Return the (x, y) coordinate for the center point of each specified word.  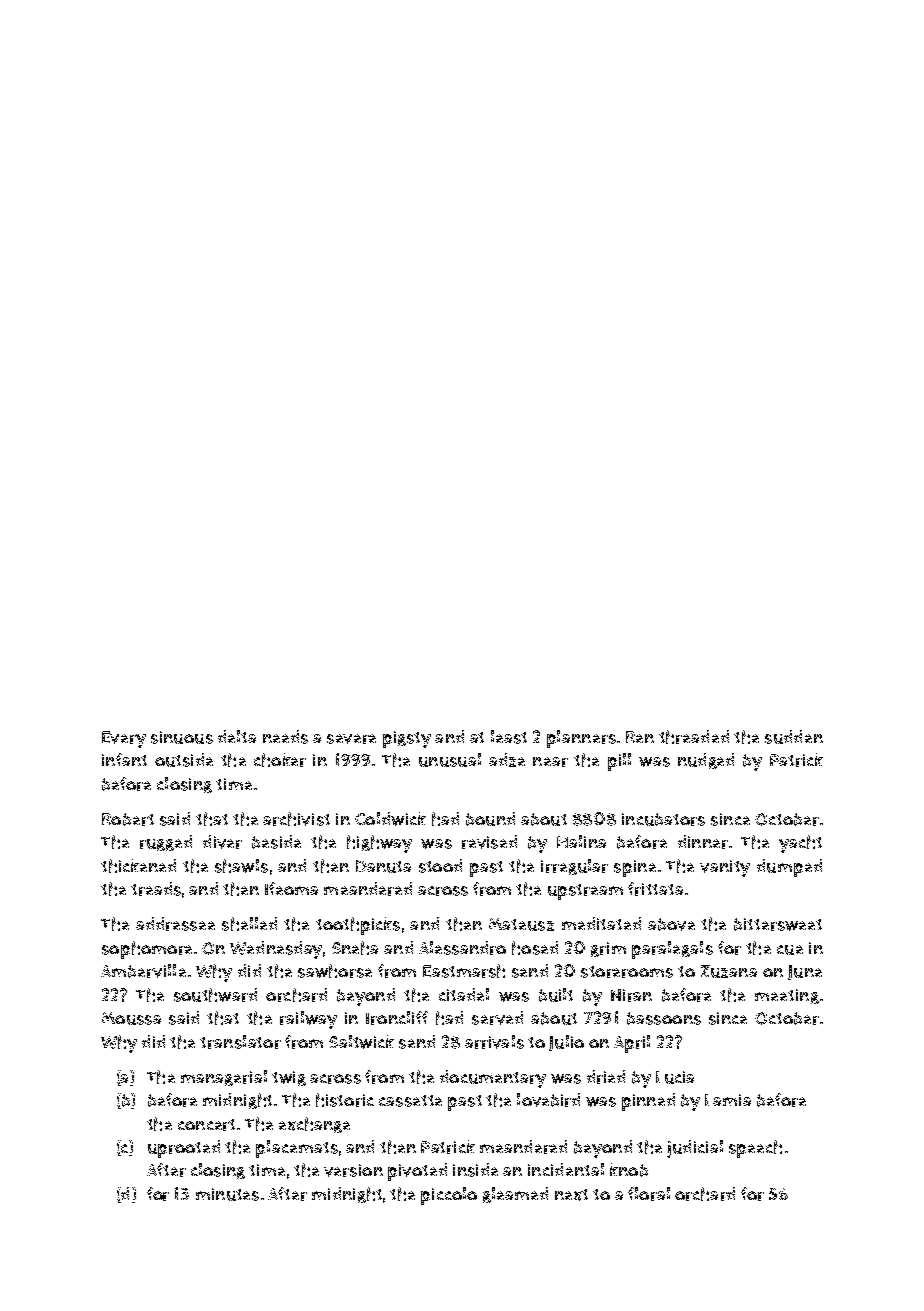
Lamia (728, 1100)
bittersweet (778, 924)
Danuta (383, 866)
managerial (224, 1078)
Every (124, 739)
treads (156, 889)
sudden (794, 737)
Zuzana (729, 971)
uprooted (184, 1149)
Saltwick (361, 1042)
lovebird (548, 1100)
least (509, 737)
